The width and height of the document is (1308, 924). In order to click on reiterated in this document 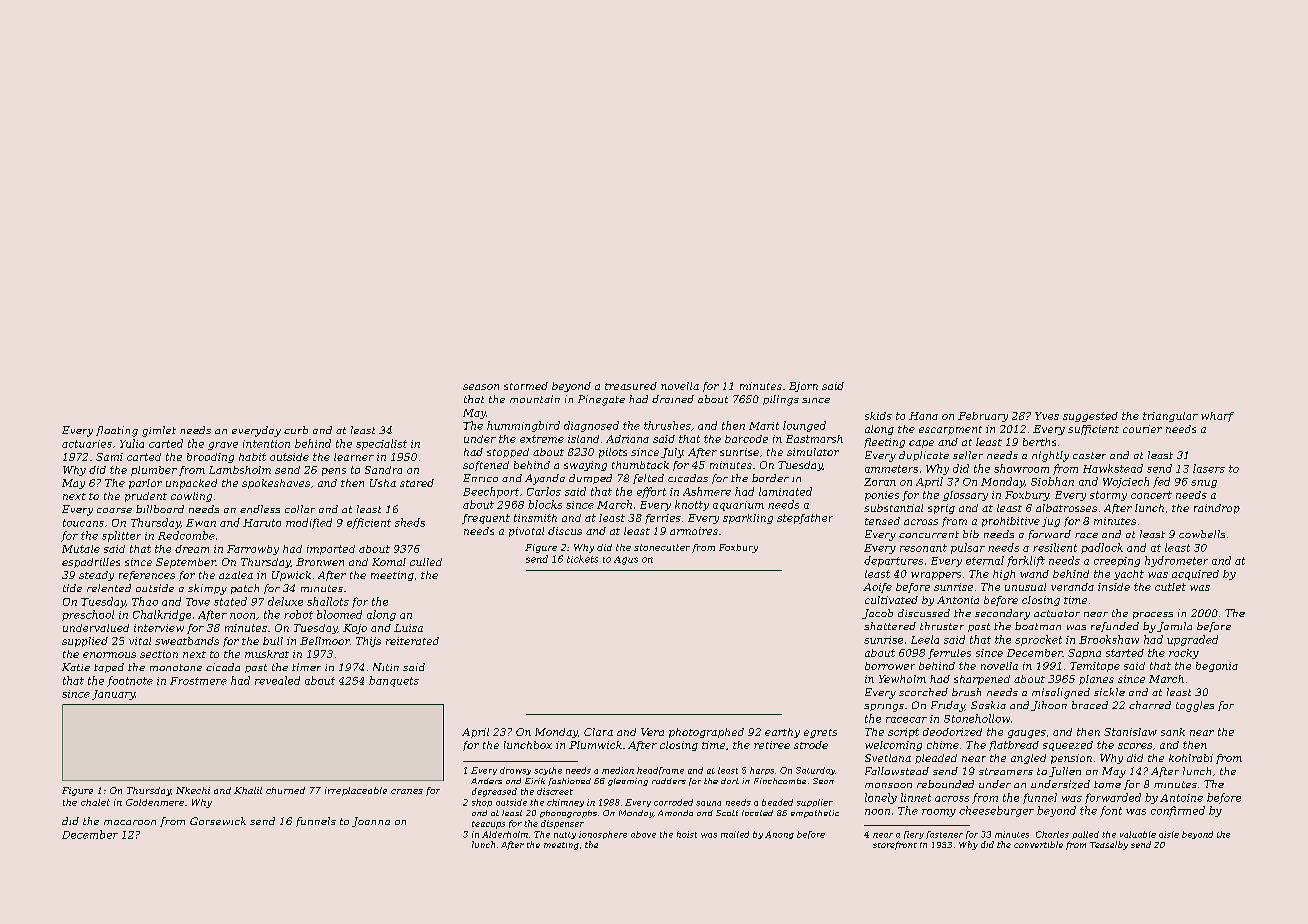, I will do `click(412, 641)`.
